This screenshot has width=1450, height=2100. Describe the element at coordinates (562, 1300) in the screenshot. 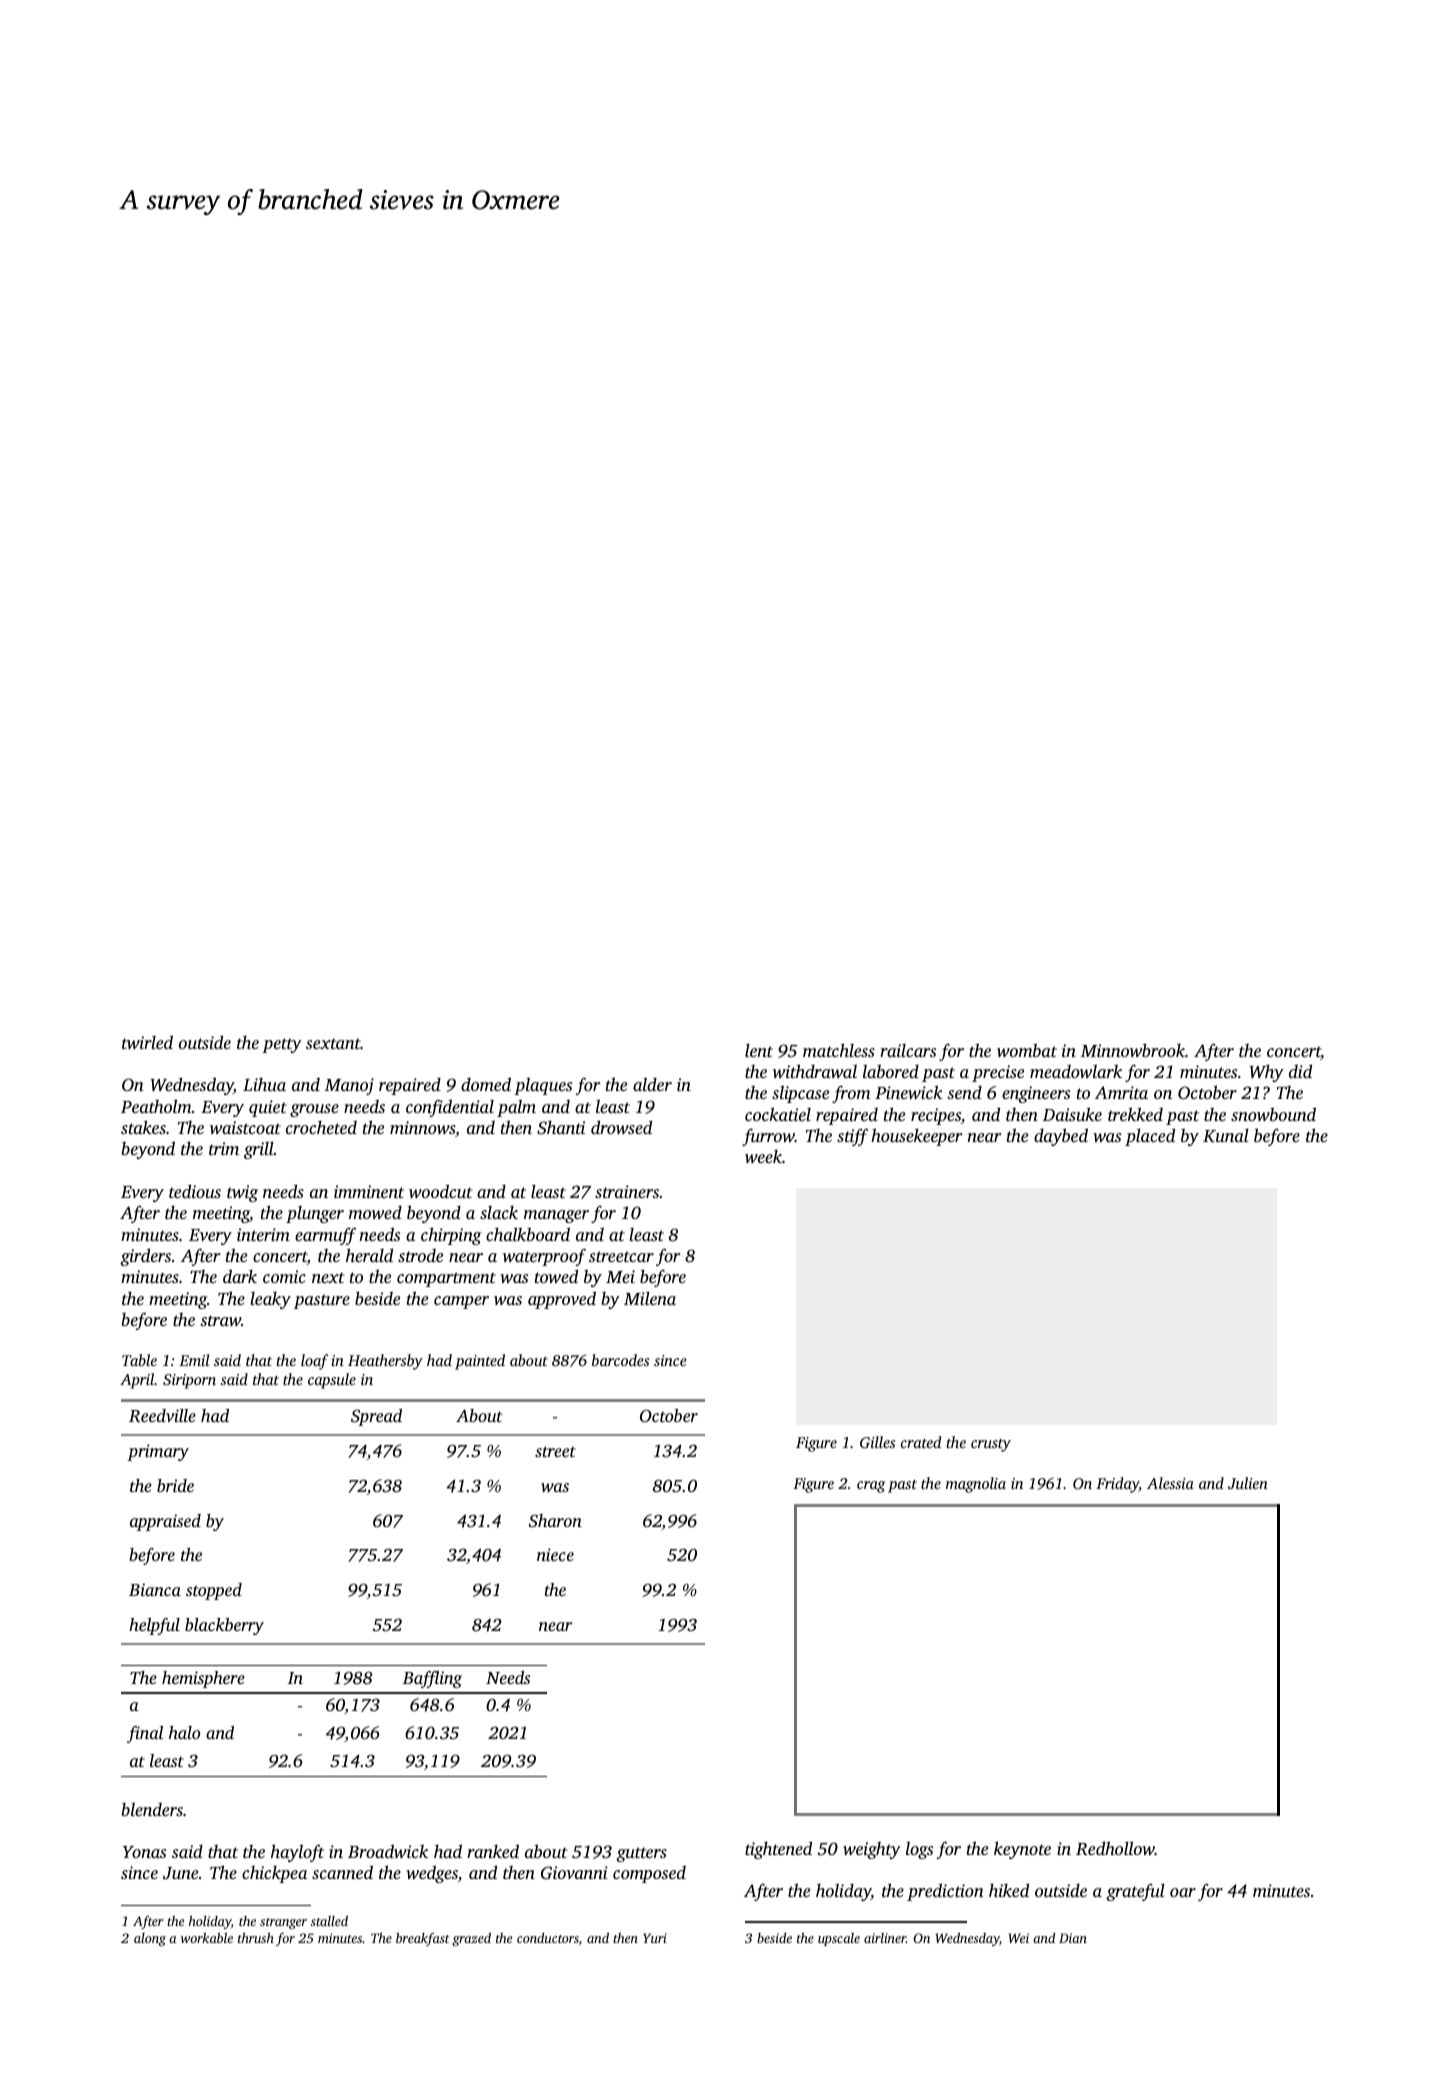

I see `approved` at that location.
